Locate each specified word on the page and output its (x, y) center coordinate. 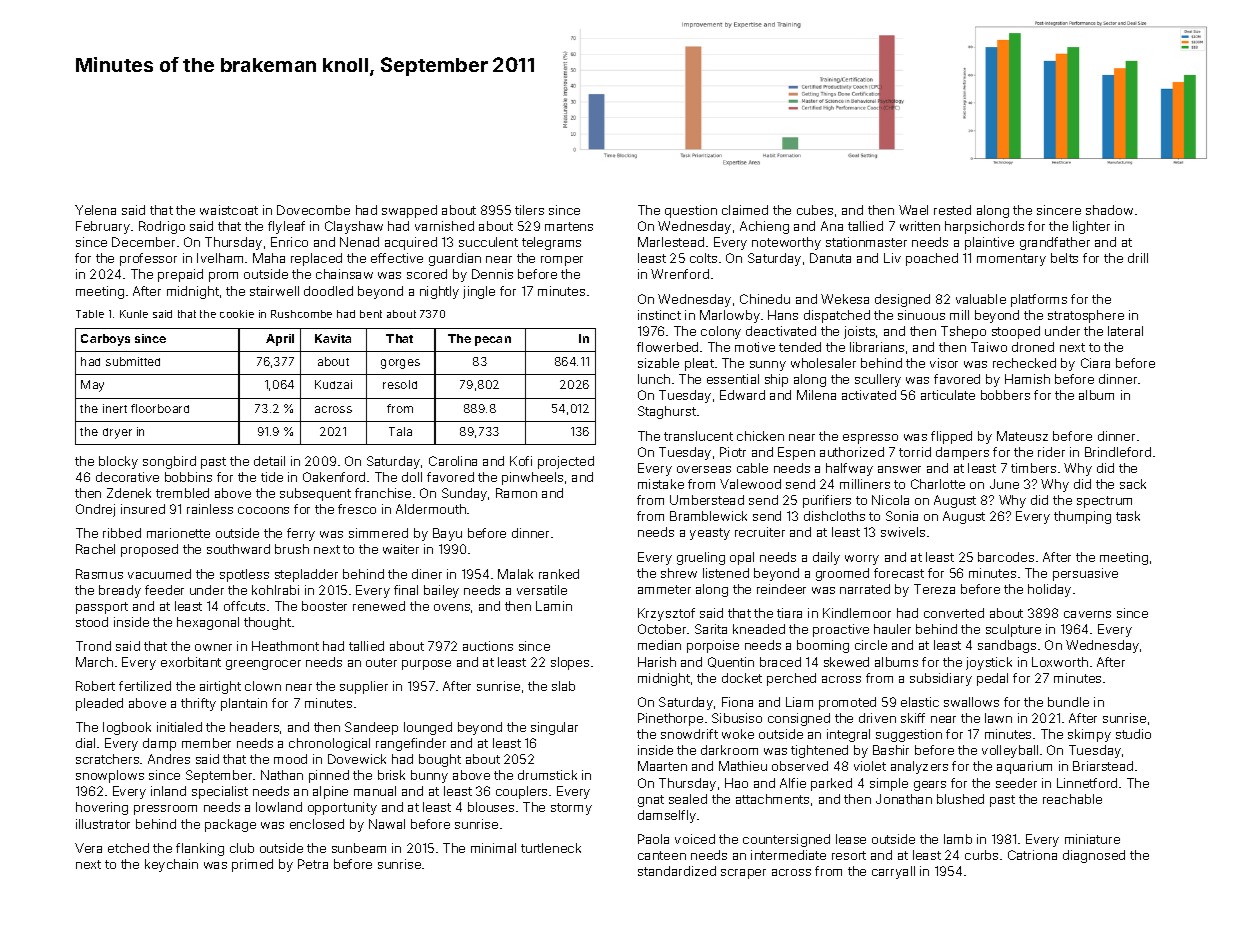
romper (562, 261)
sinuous (921, 315)
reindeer (781, 589)
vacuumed (159, 574)
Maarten (662, 766)
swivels (903, 532)
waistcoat (229, 210)
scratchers (107, 759)
